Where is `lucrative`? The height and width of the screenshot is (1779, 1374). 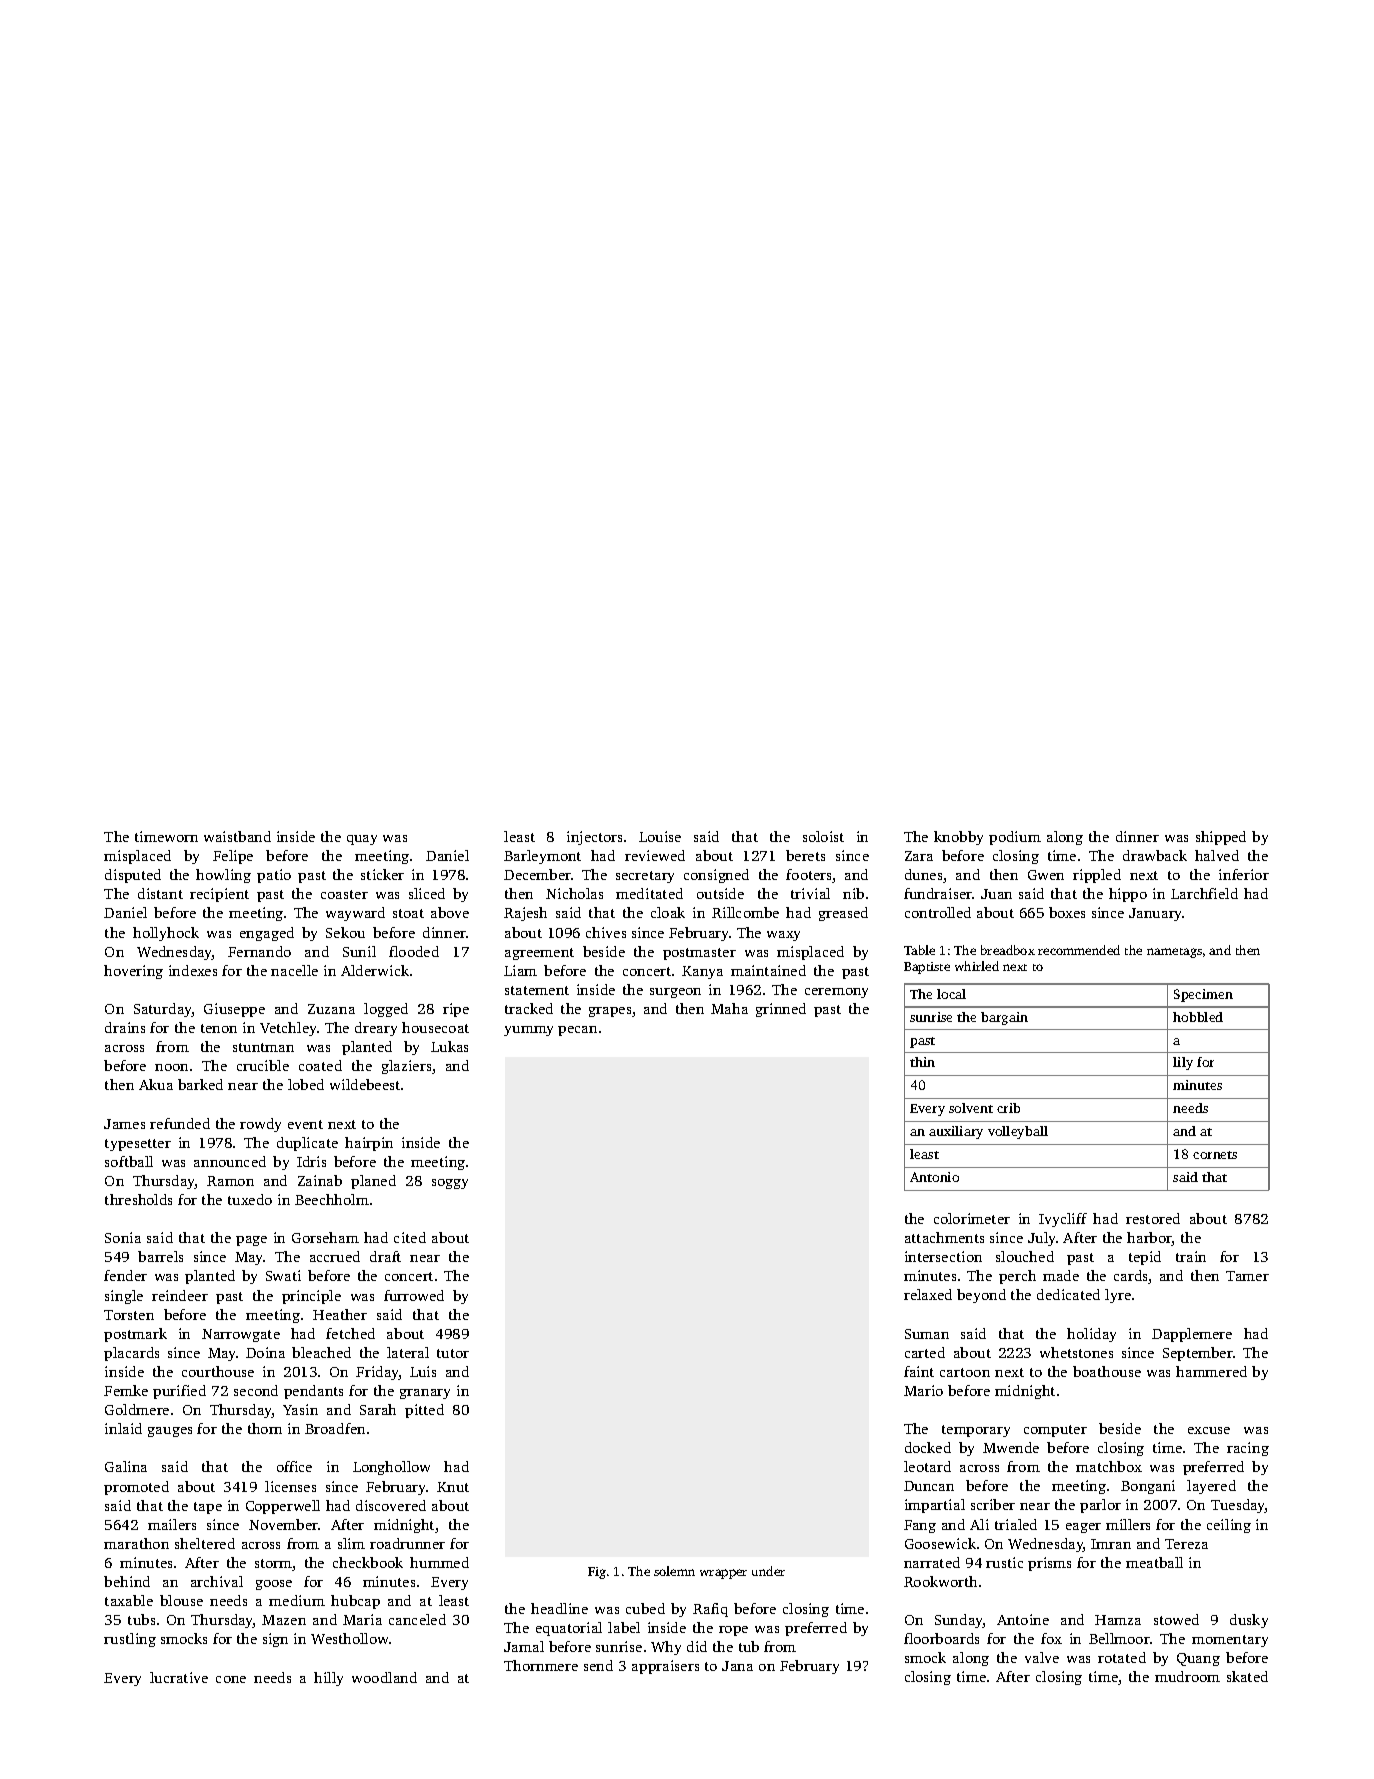 lucrative is located at coordinates (179, 1677).
